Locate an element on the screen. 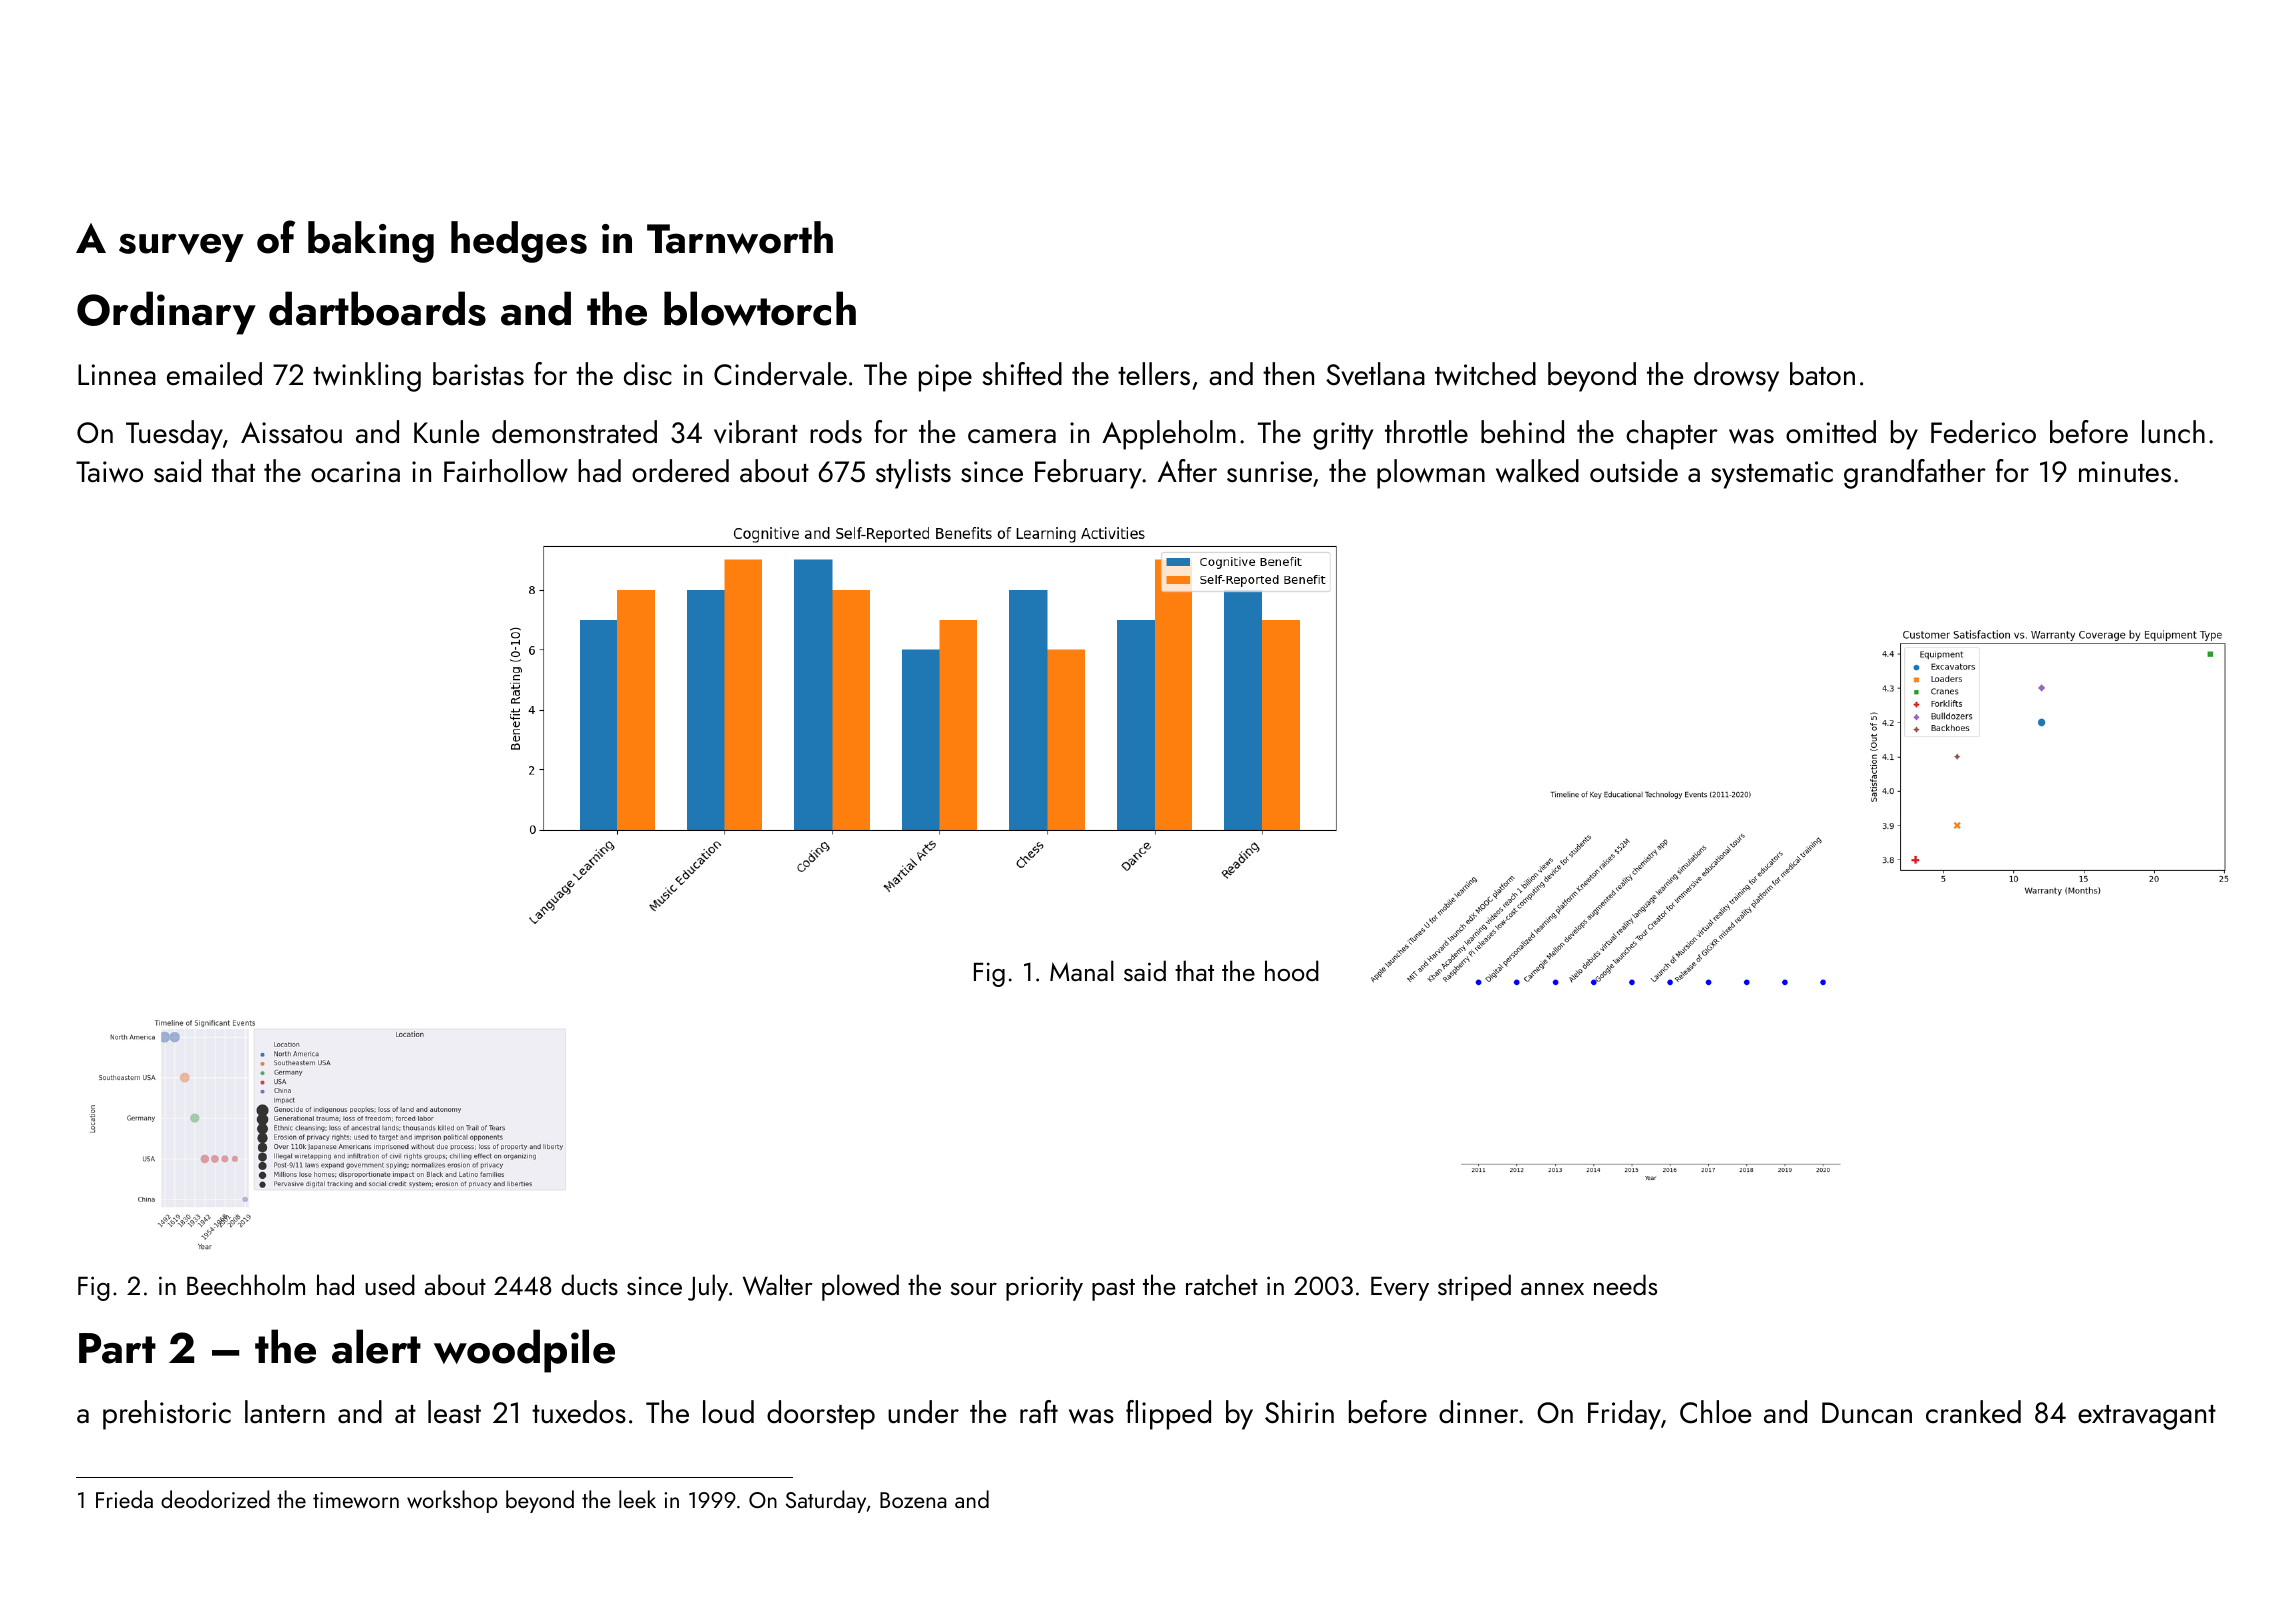 This screenshot has height=1620, width=2292. Manal is located at coordinates (1082, 970).
